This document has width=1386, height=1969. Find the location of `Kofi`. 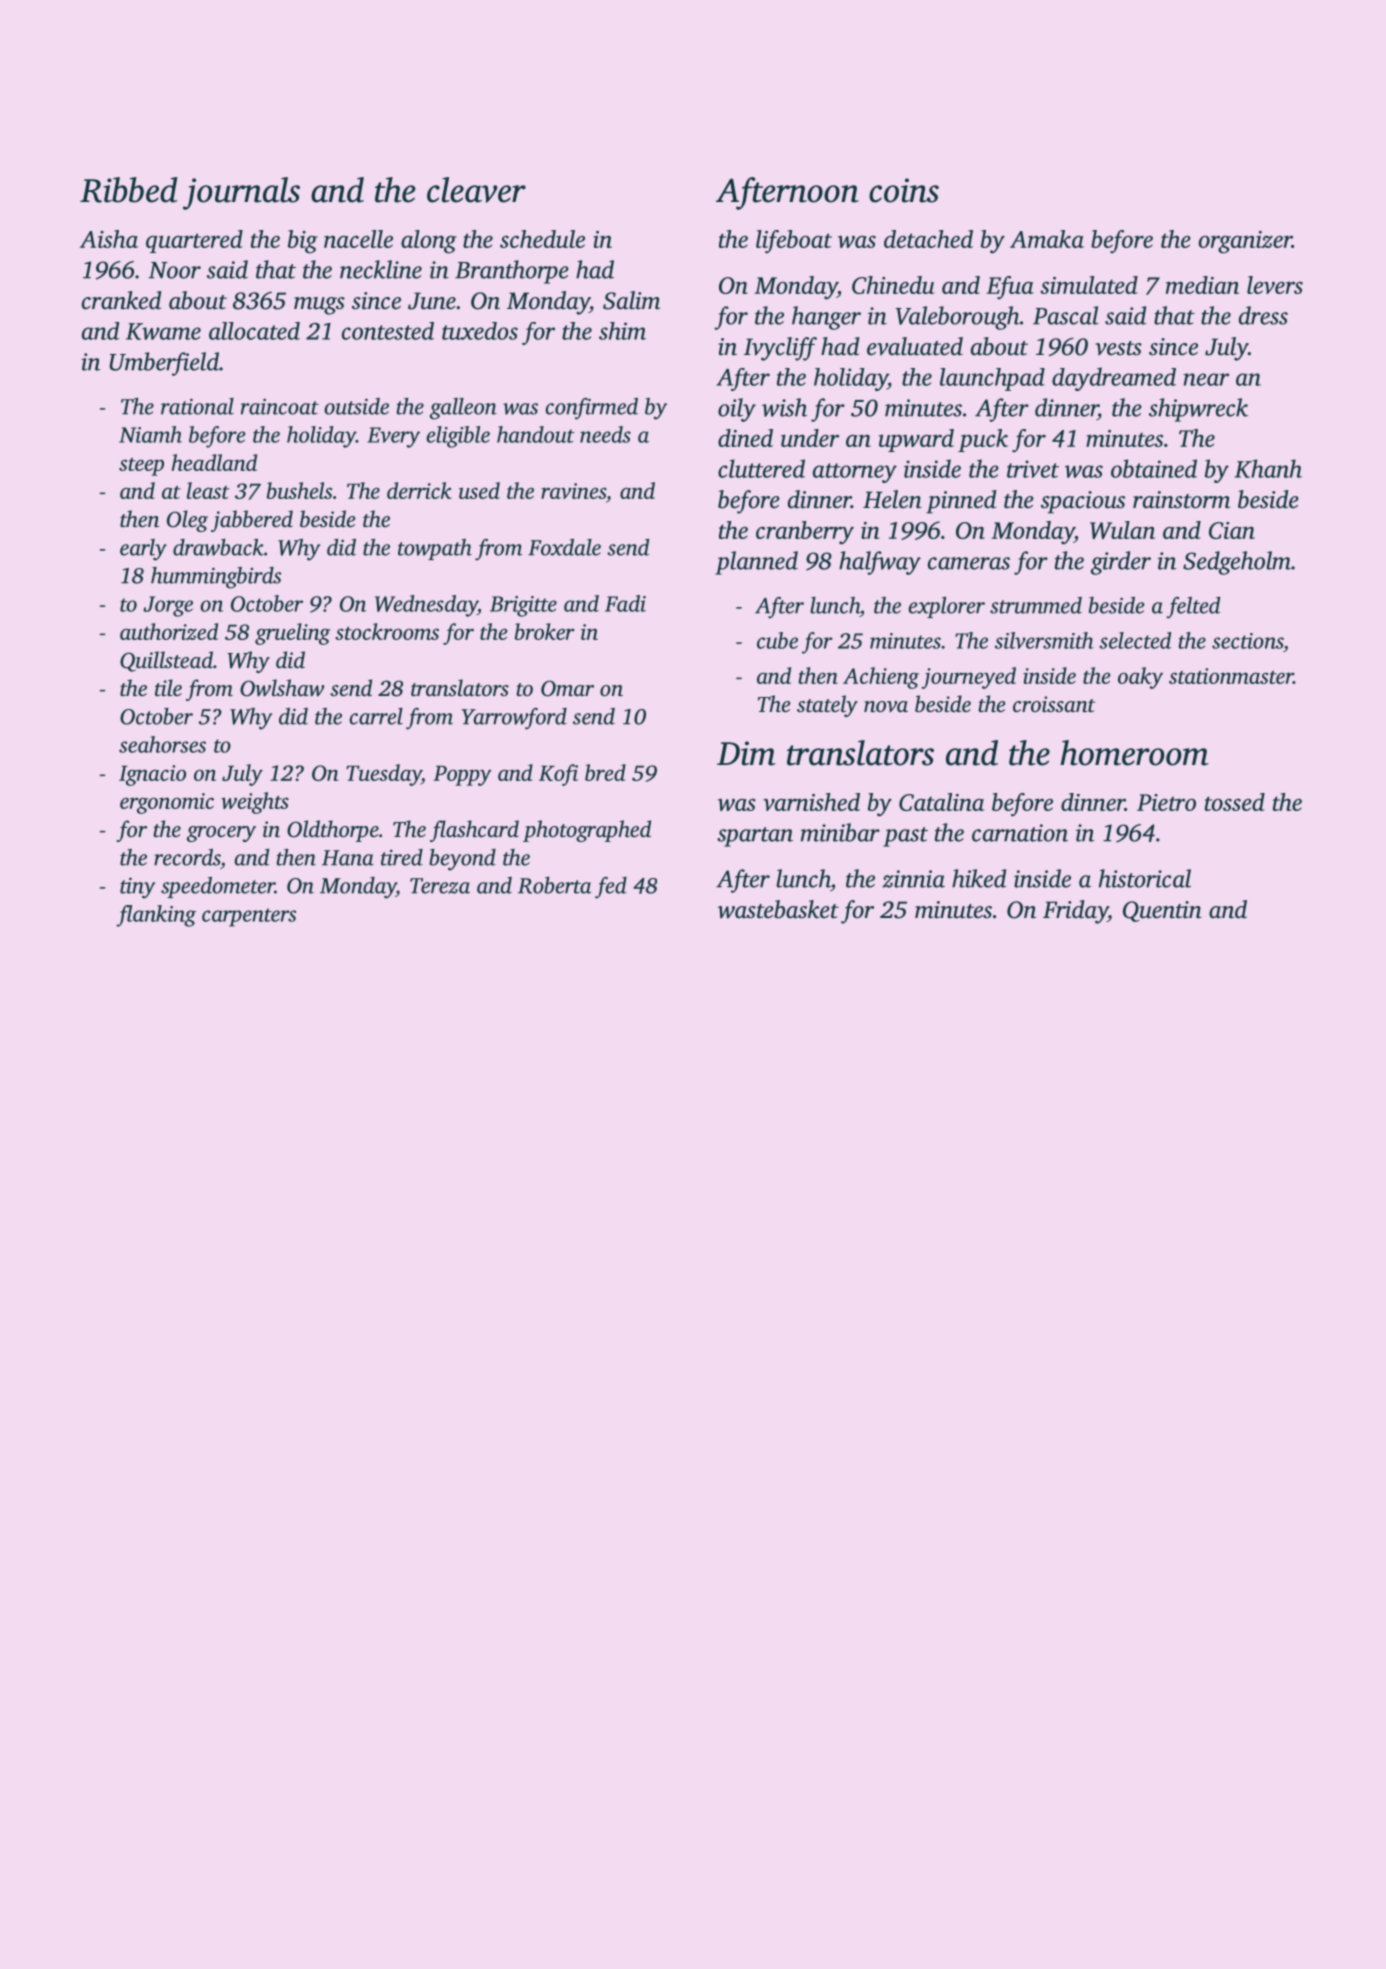

Kofi is located at coordinates (558, 775).
